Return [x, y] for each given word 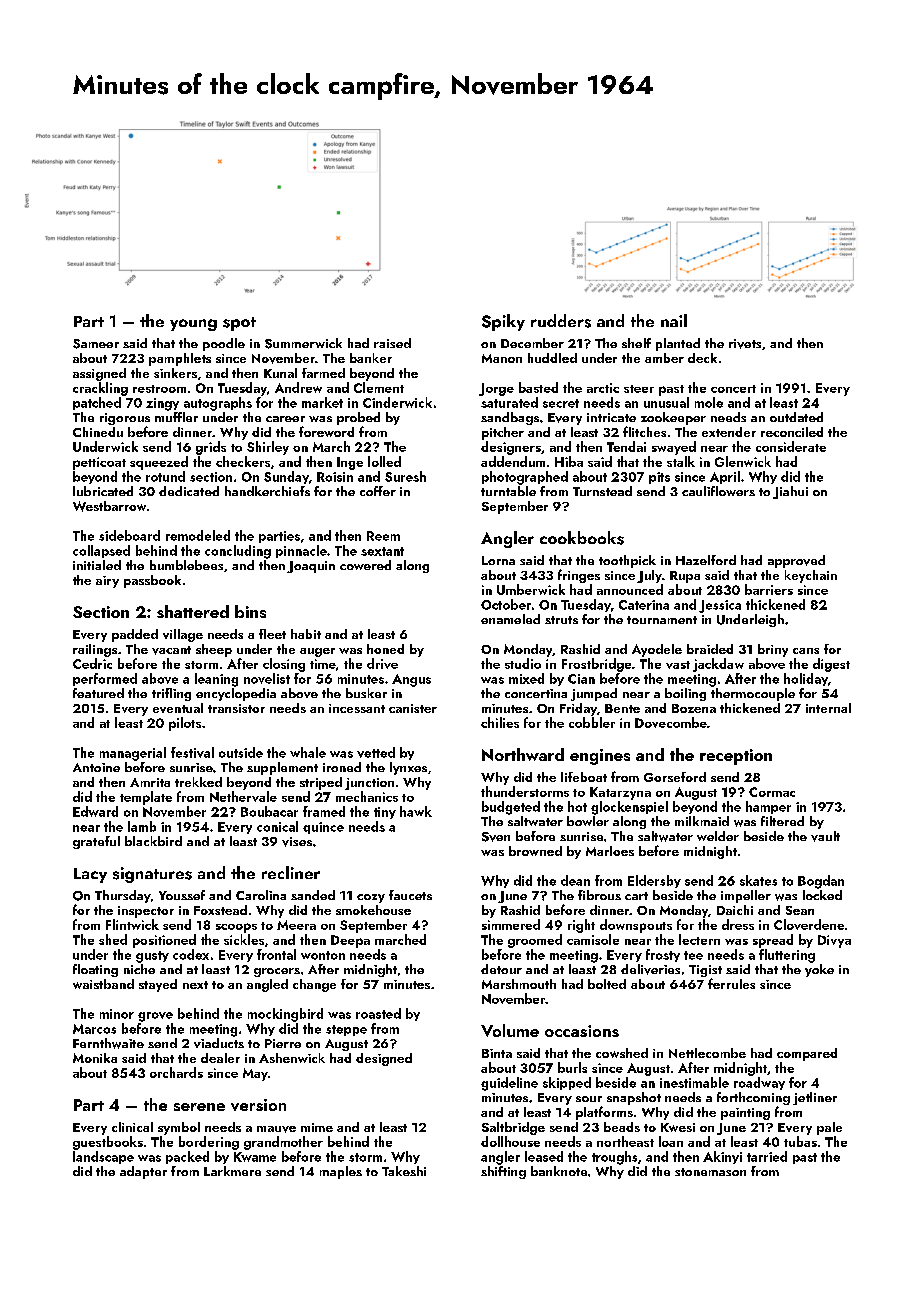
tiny [385, 813]
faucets [410, 895]
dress [738, 924]
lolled [384, 461]
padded [135, 635]
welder [718, 836]
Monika [95, 1058]
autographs [218, 404]
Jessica [720, 606]
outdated [796, 417]
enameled [510, 619]
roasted [378, 1013]
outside [241, 752]
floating [95, 970]
